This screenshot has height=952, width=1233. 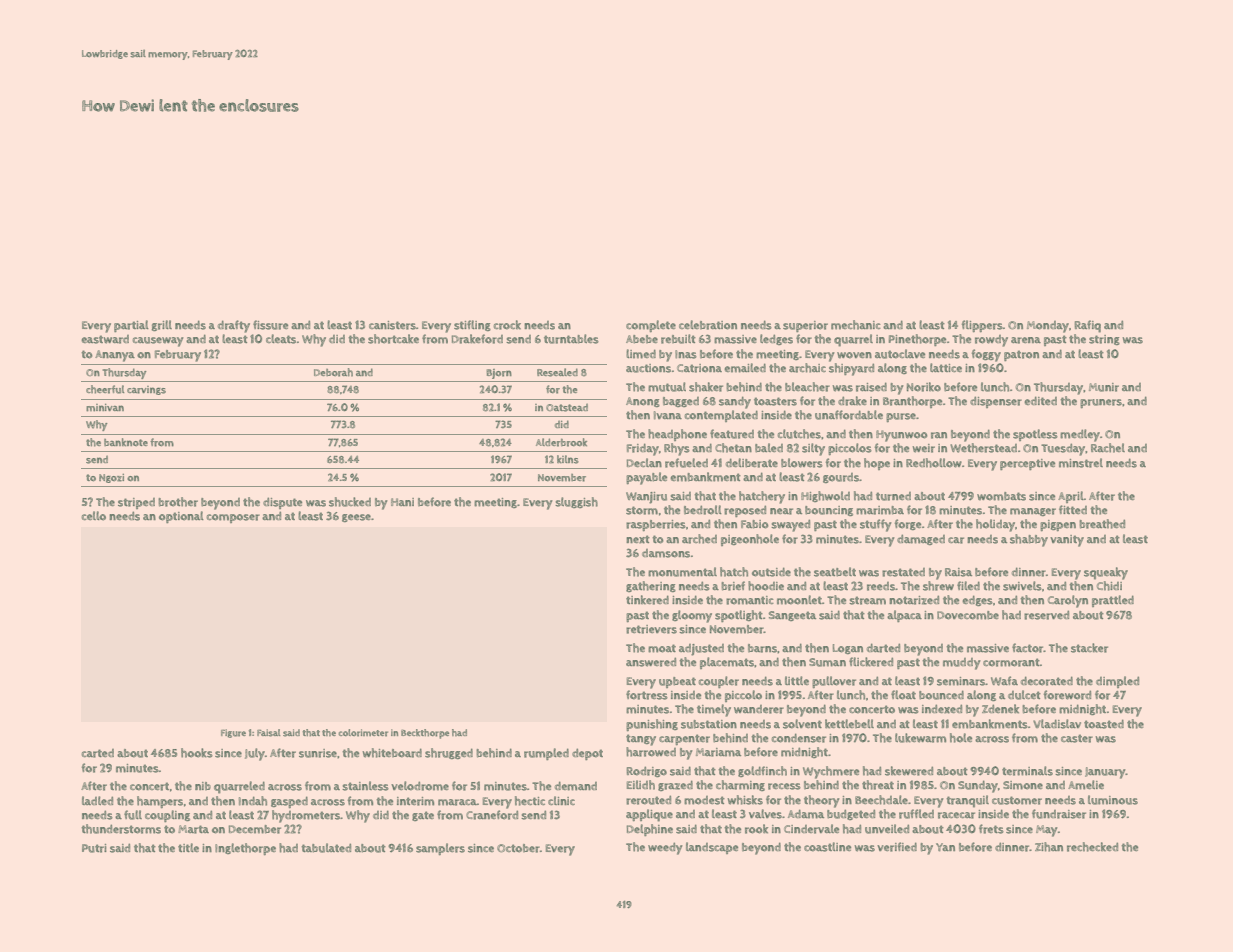 I want to click on mutual, so click(x=667, y=387).
